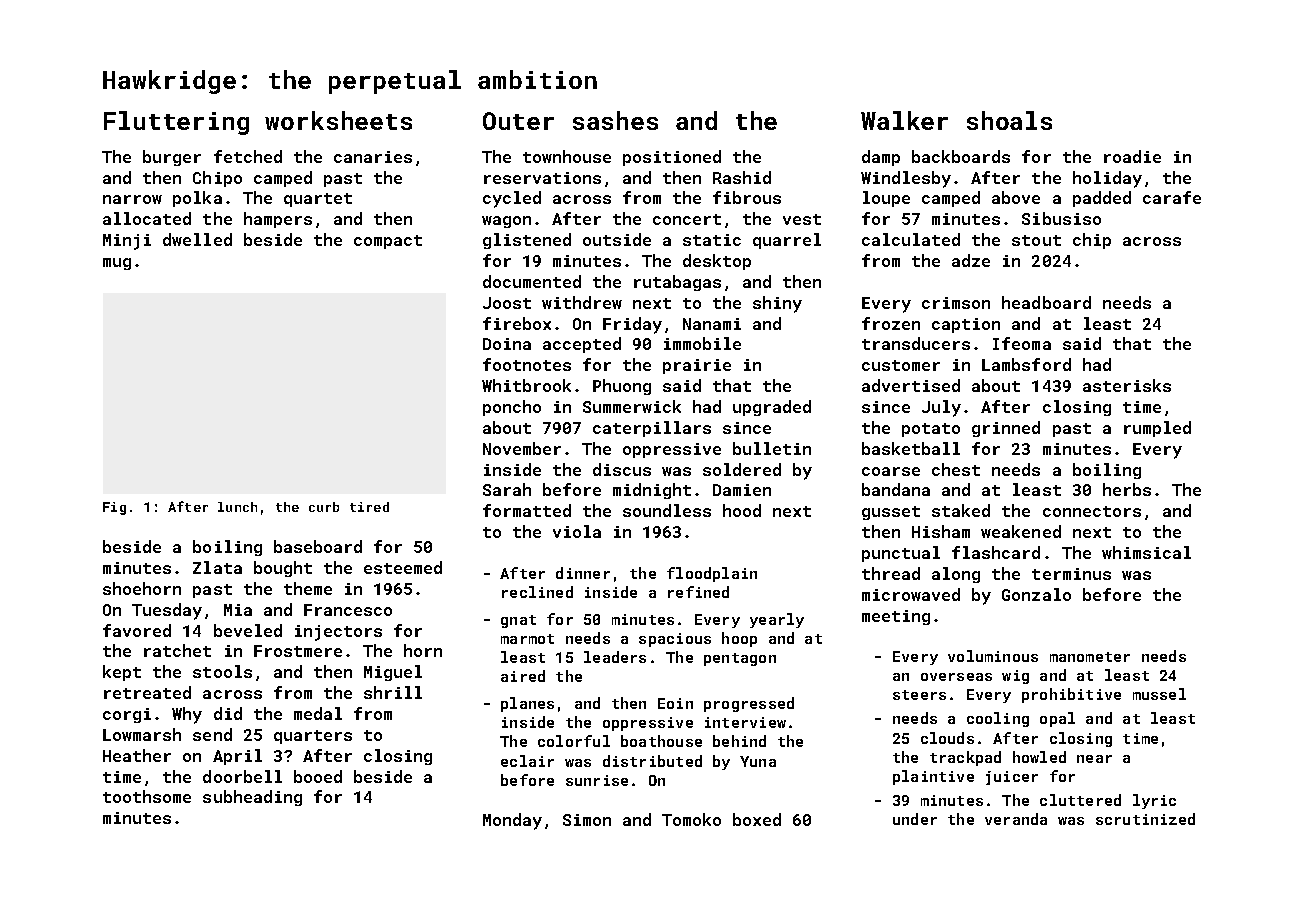 This document has width=1308, height=924. Describe the element at coordinates (176, 123) in the document. I see `Fluttering` at that location.
